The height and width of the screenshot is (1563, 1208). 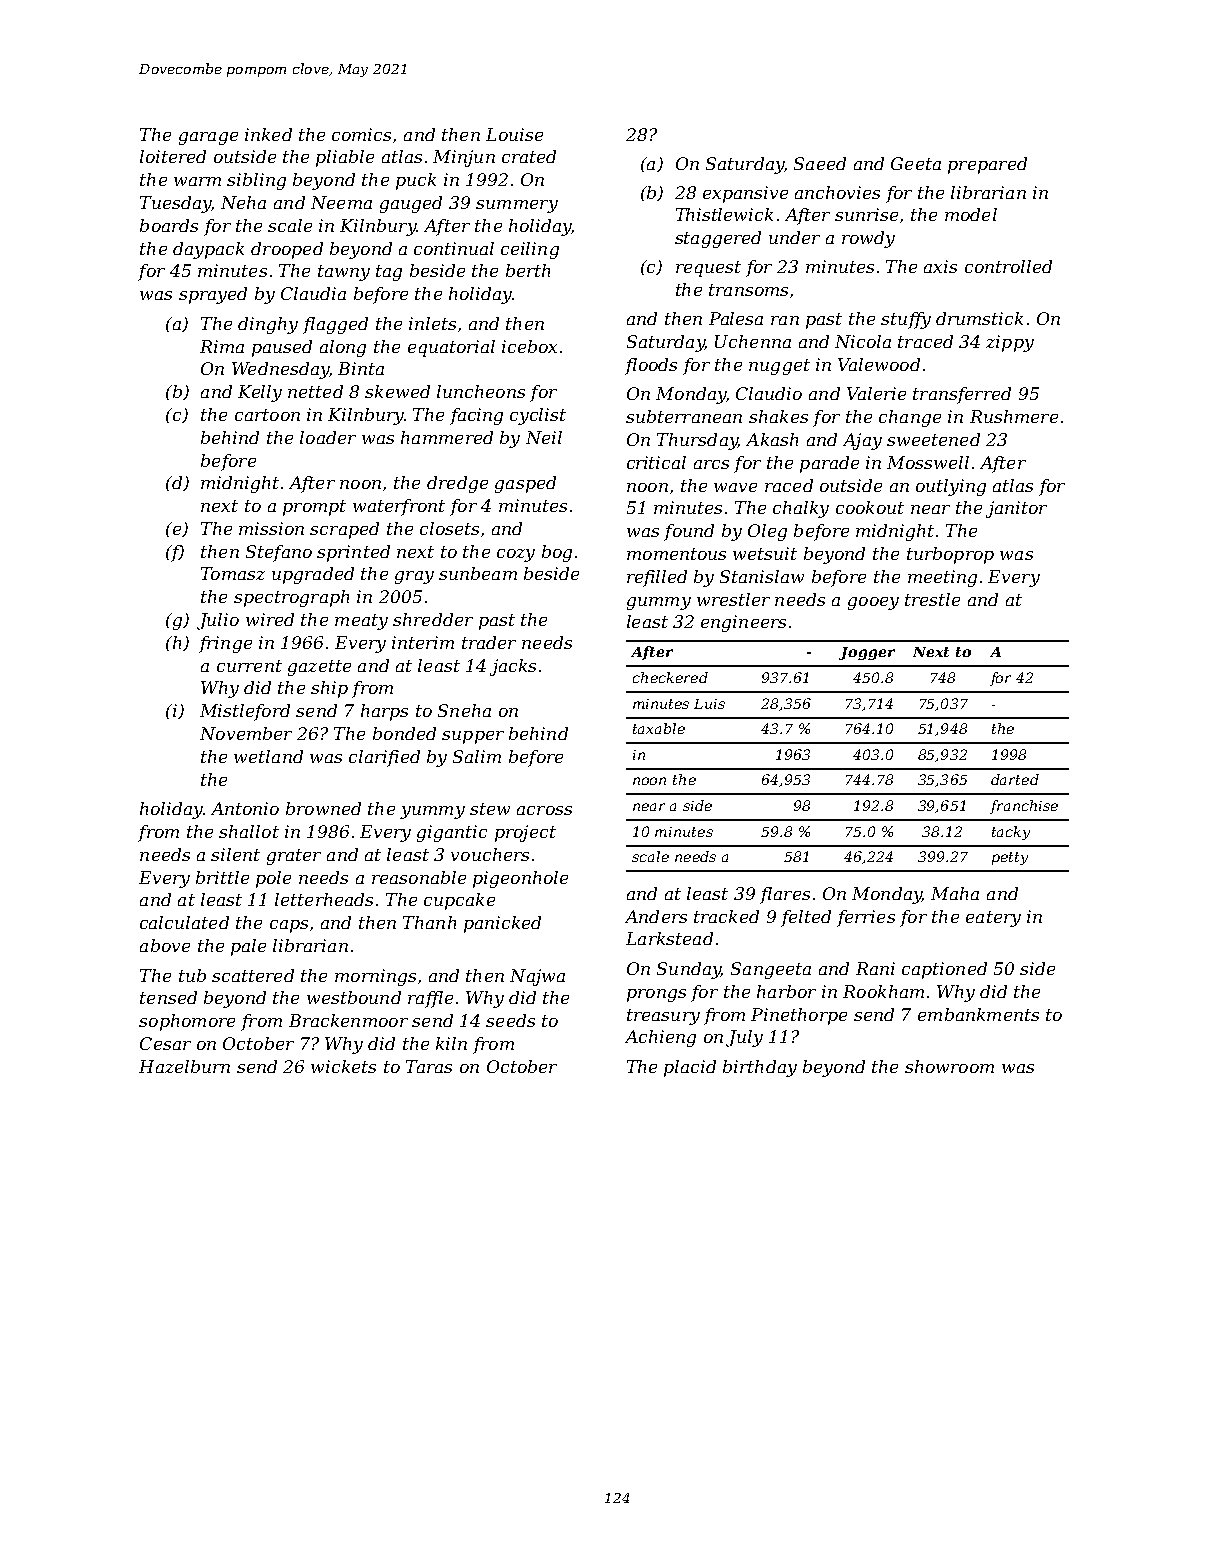 I want to click on garage, so click(x=208, y=138).
